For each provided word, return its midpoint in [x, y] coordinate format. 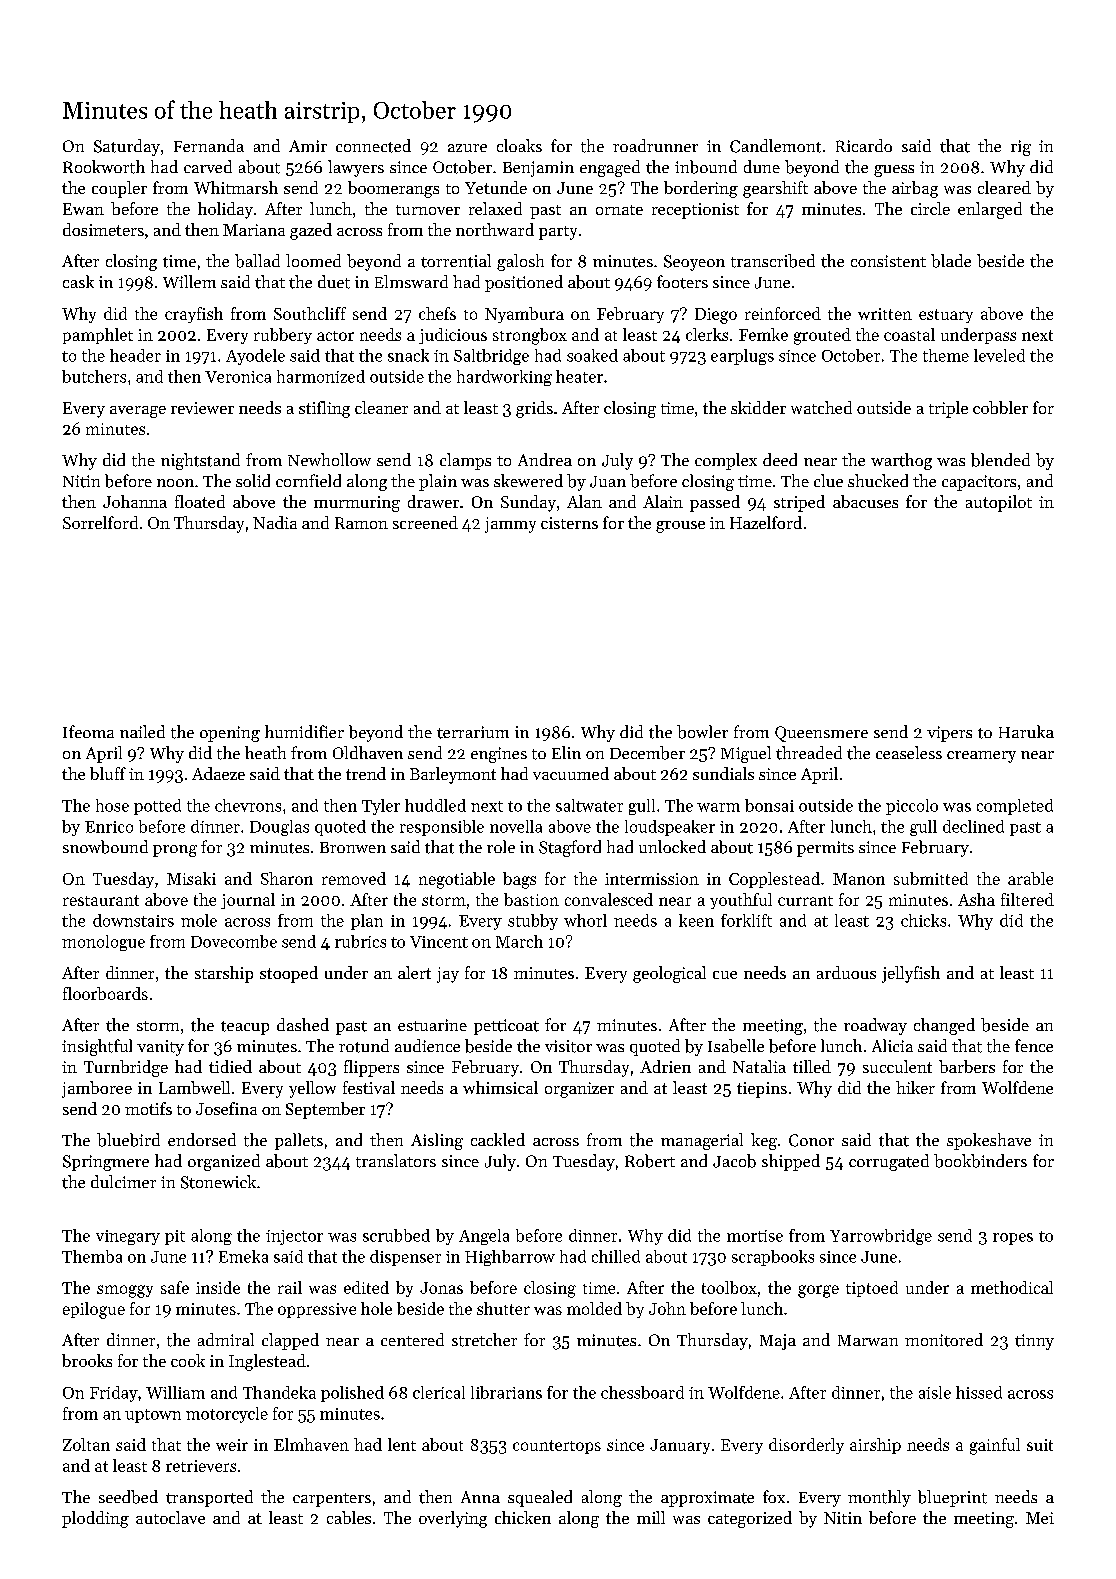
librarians [506, 1392]
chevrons [248, 805]
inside [218, 1287]
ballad [257, 261]
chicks [923, 920]
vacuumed [571, 773]
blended [1000, 460]
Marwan [868, 1340]
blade [951, 261]
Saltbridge [491, 357]
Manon [859, 879]
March [519, 941]
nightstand [200, 461]
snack [408, 355]
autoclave [170, 1517]
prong [175, 851]
